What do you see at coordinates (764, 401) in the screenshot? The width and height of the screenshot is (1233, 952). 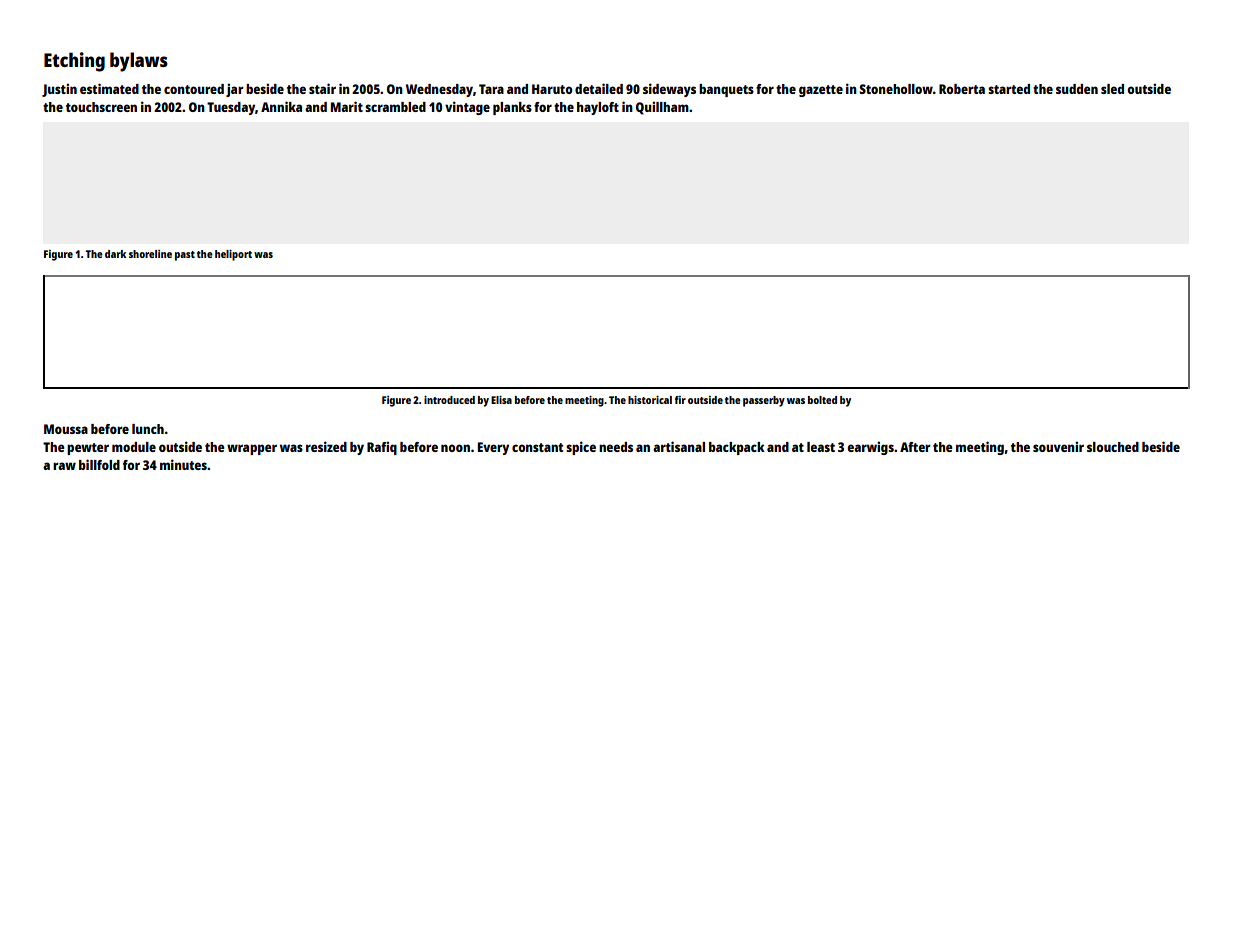 I see `passerby` at bounding box center [764, 401].
